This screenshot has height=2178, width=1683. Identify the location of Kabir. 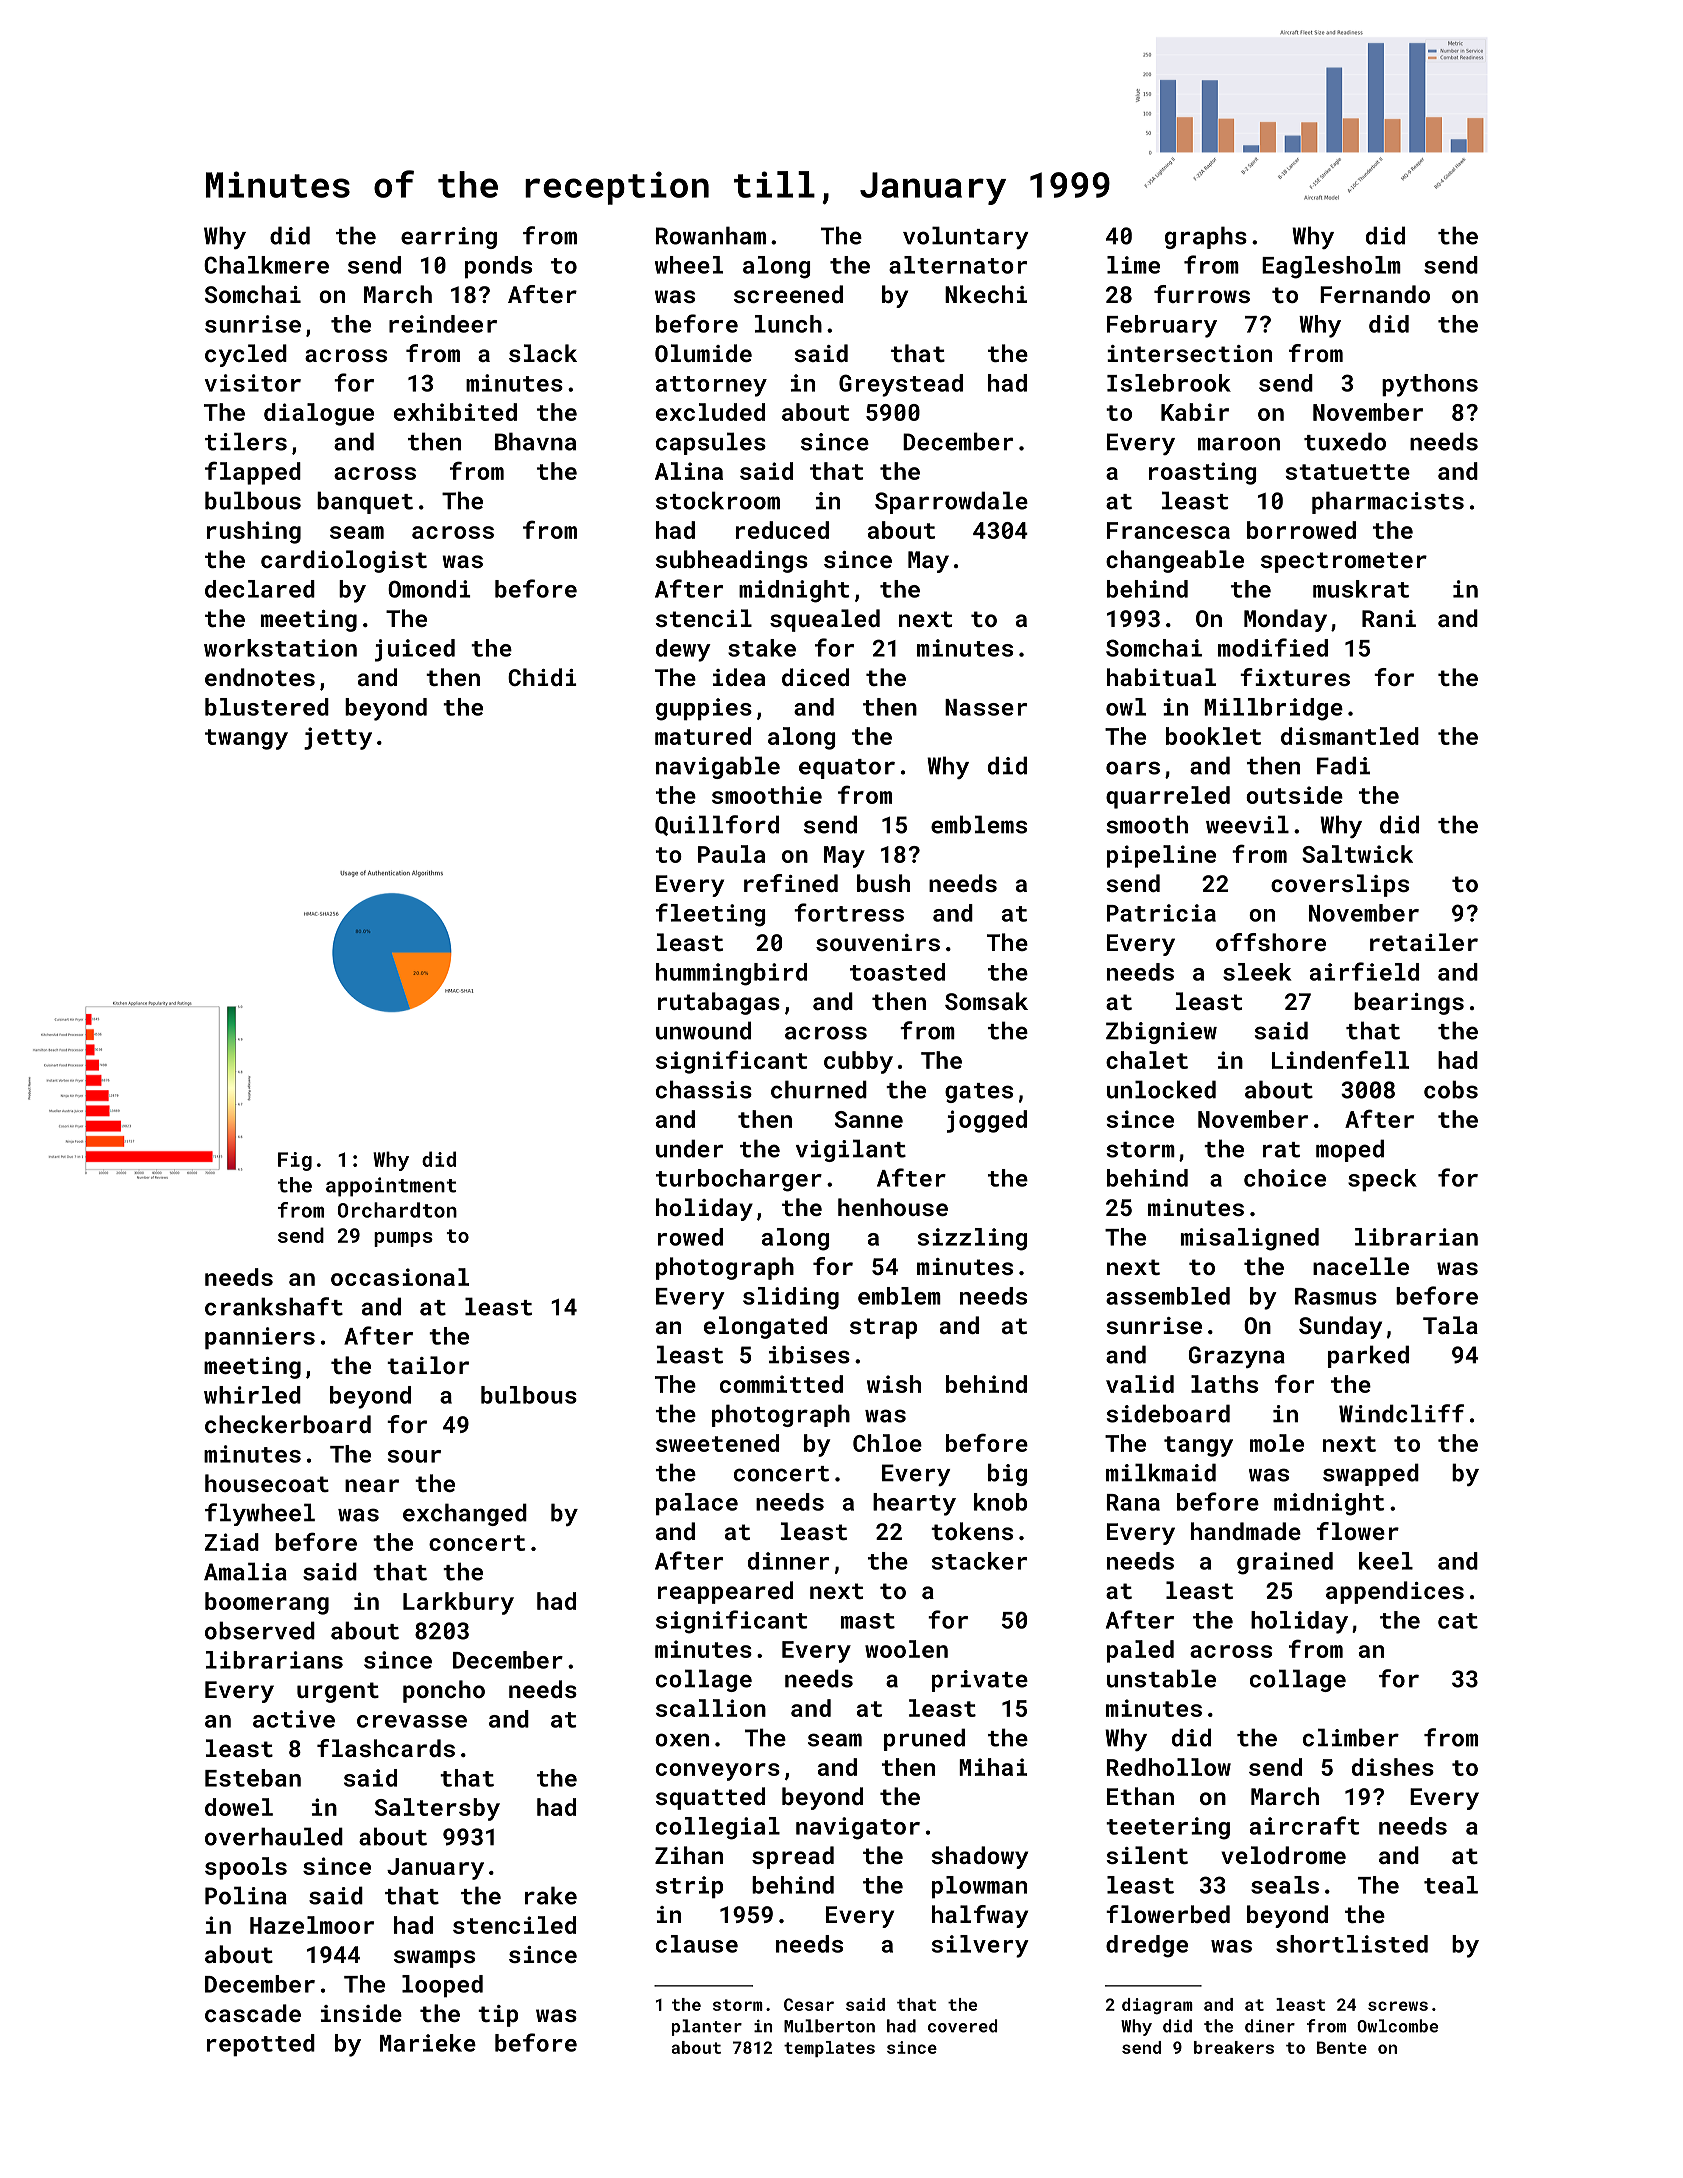
(1195, 412).
